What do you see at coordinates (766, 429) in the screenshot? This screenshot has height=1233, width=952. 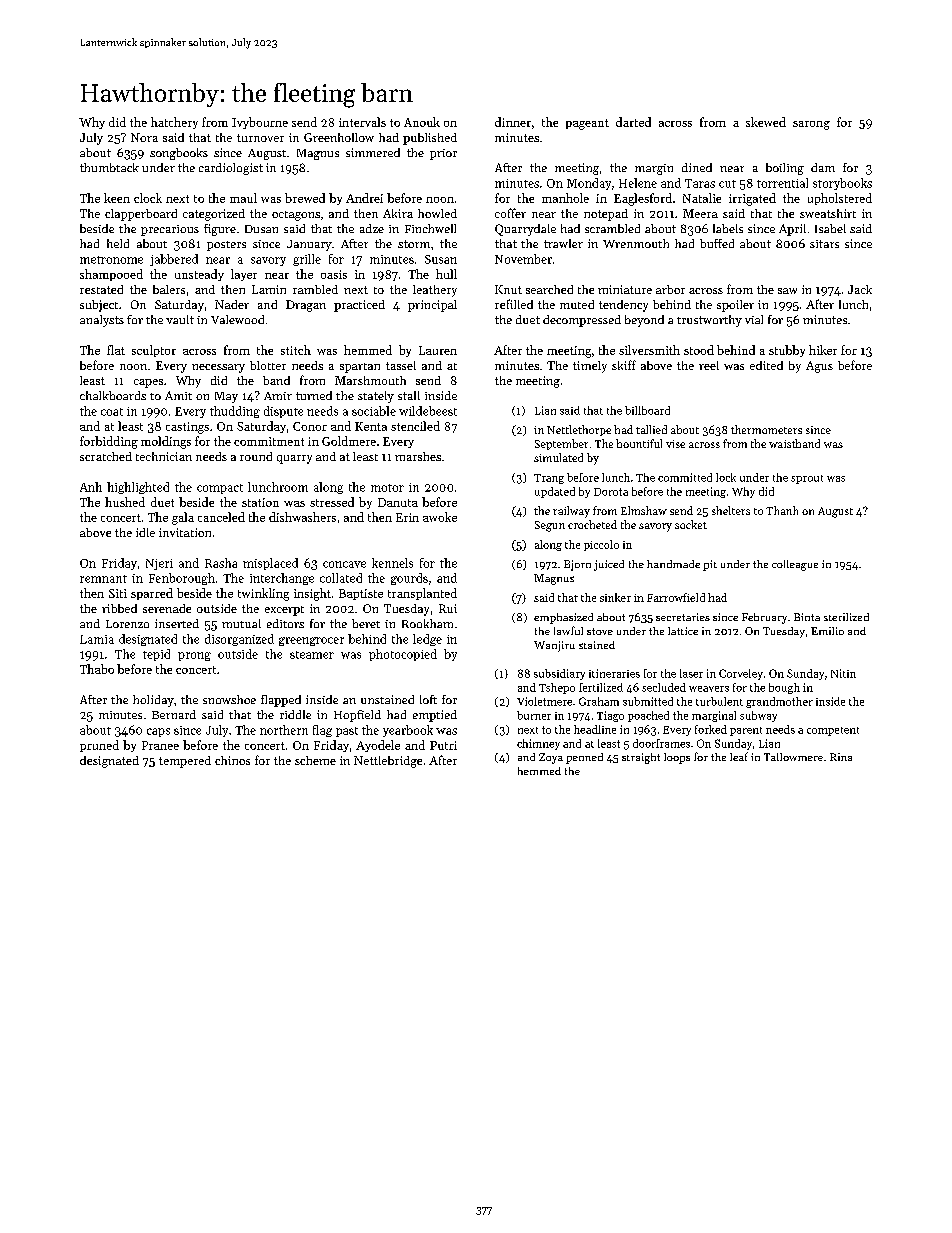 I see `thermometers` at bounding box center [766, 429].
